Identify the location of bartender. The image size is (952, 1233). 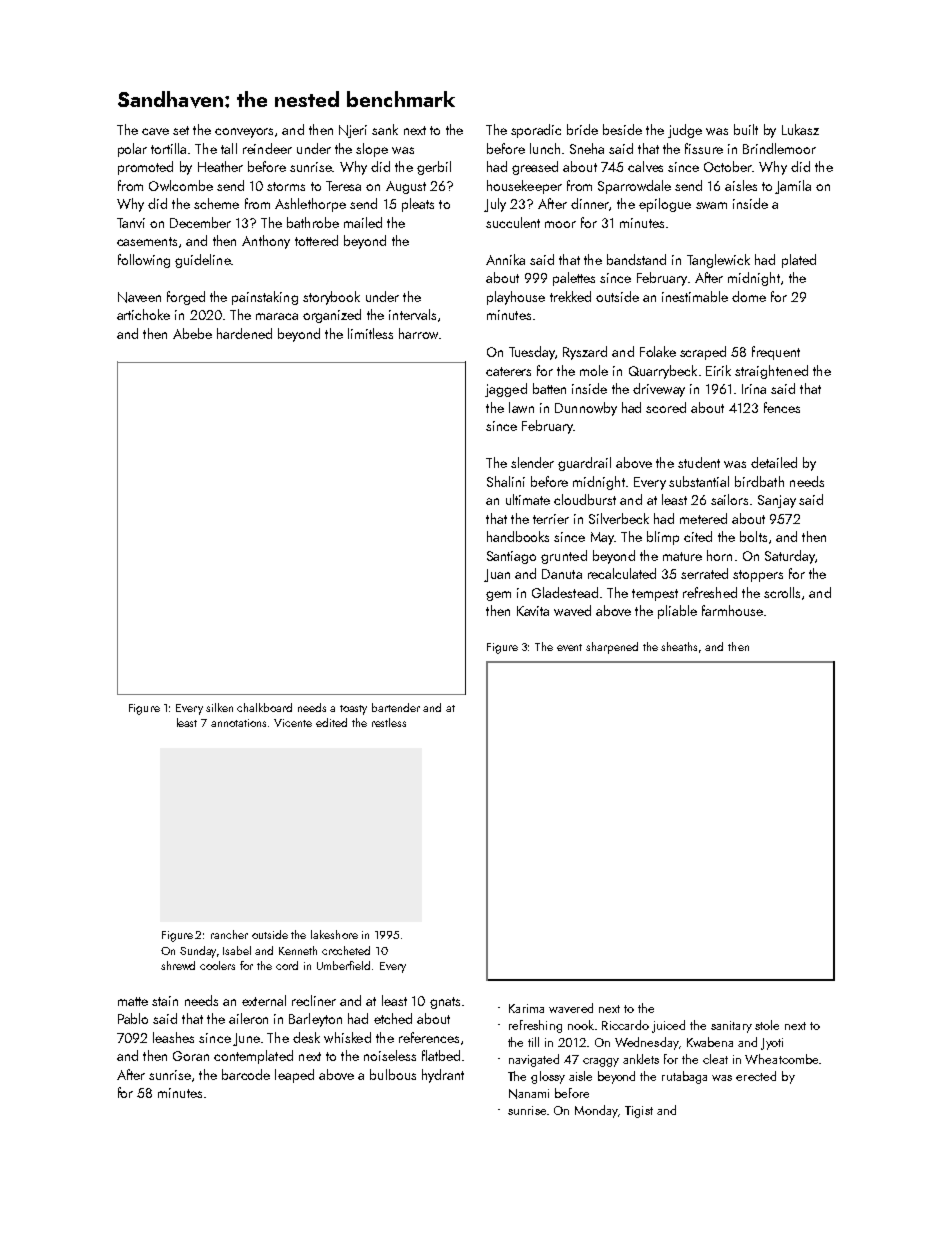
(396, 707).
